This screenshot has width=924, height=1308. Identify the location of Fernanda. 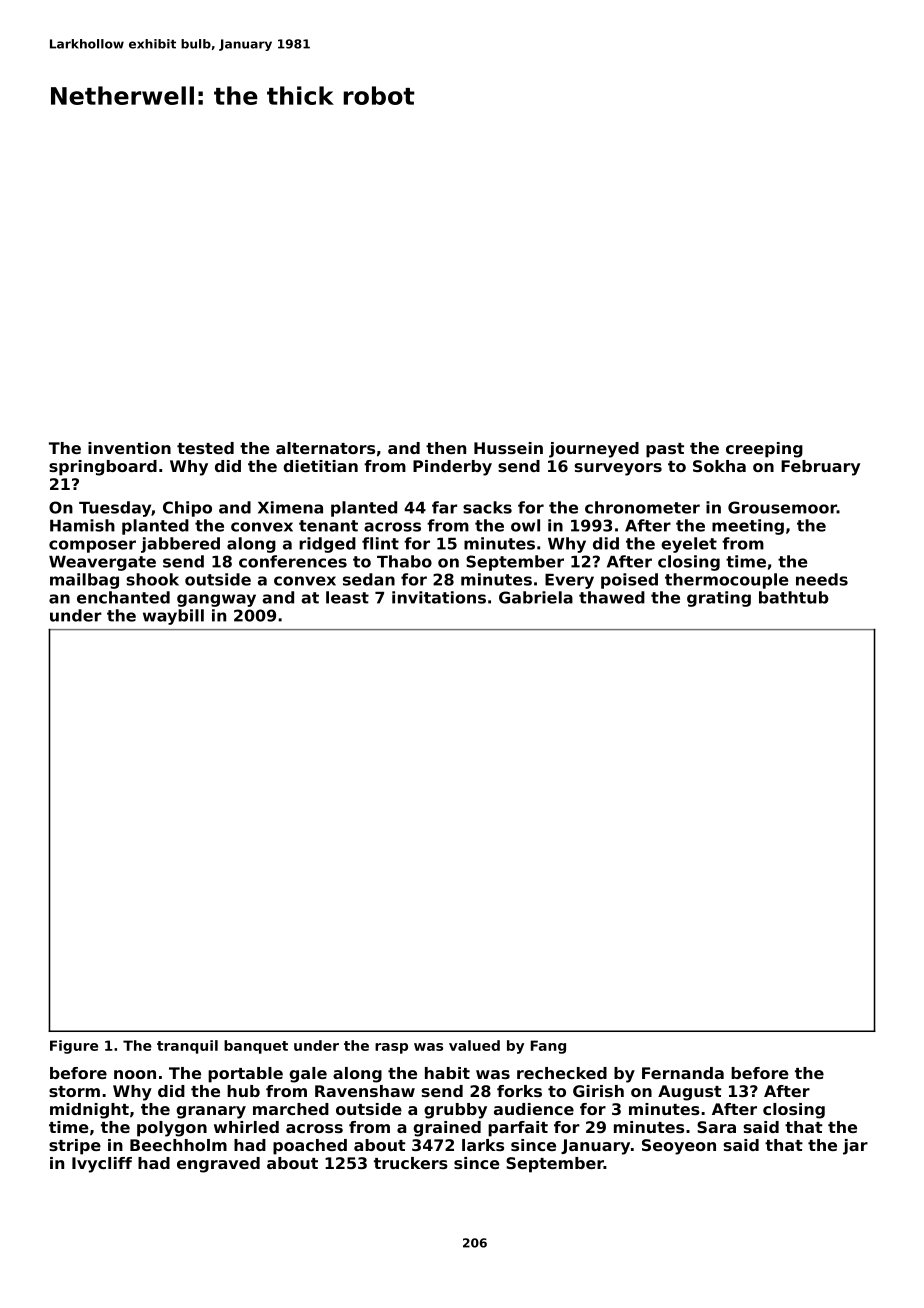
(683, 1073).
